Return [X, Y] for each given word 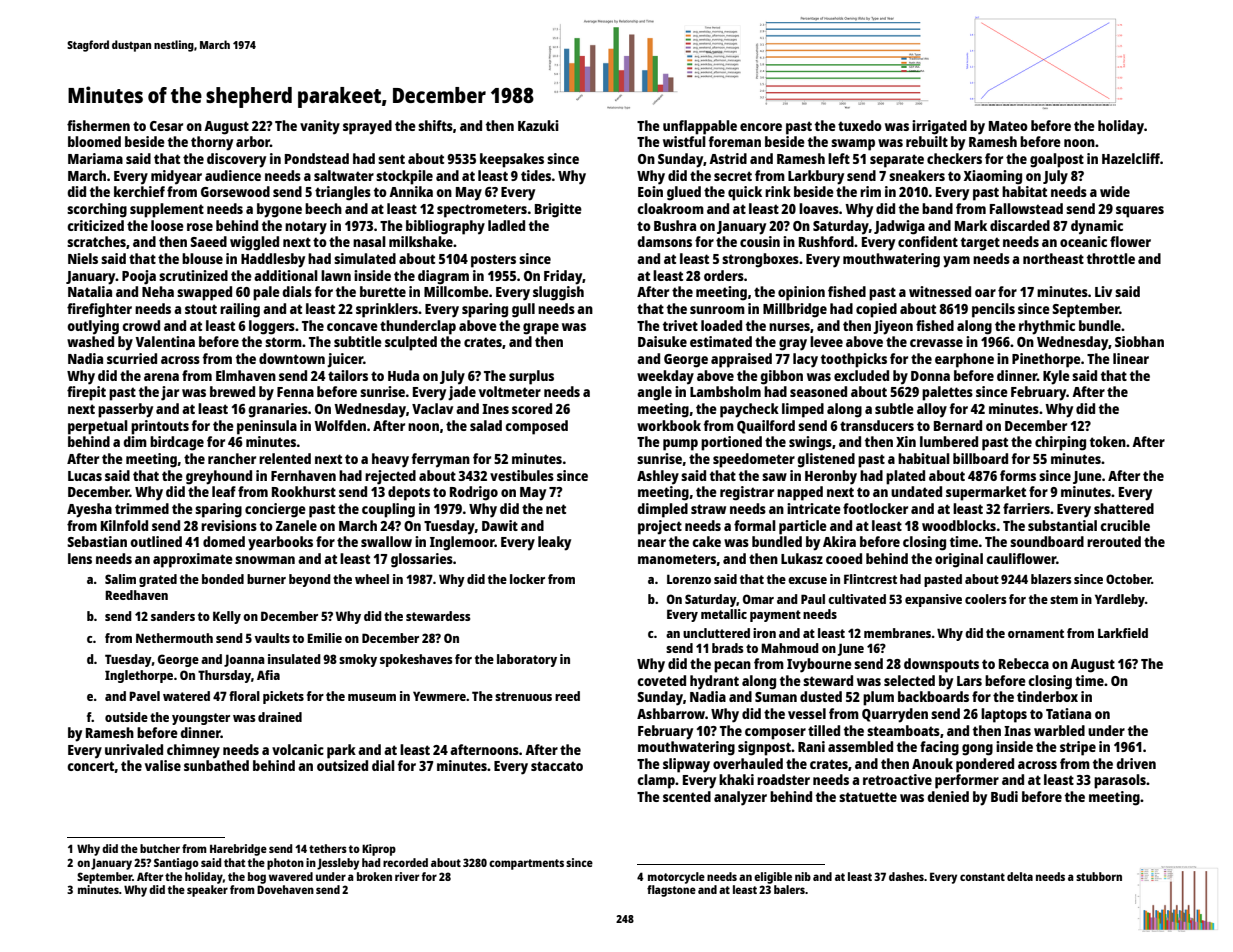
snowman [265, 560]
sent [391, 159]
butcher [160, 848]
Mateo [1008, 126]
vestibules [522, 475]
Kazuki [538, 125]
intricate [814, 508]
